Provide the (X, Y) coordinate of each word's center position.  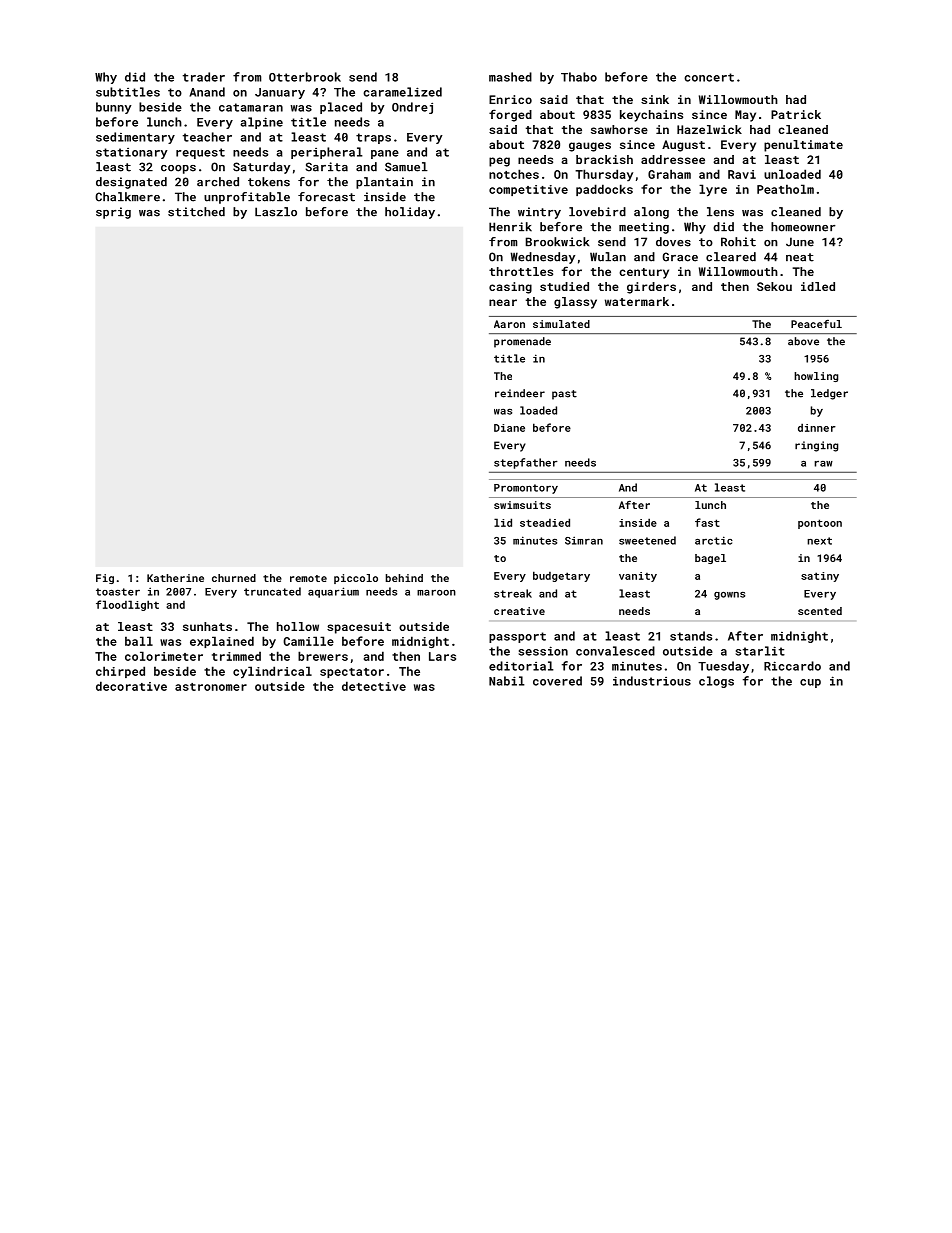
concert (709, 77)
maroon (436, 593)
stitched (196, 212)
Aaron (509, 324)
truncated (272, 591)
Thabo (579, 77)
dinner (817, 427)
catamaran (251, 107)
